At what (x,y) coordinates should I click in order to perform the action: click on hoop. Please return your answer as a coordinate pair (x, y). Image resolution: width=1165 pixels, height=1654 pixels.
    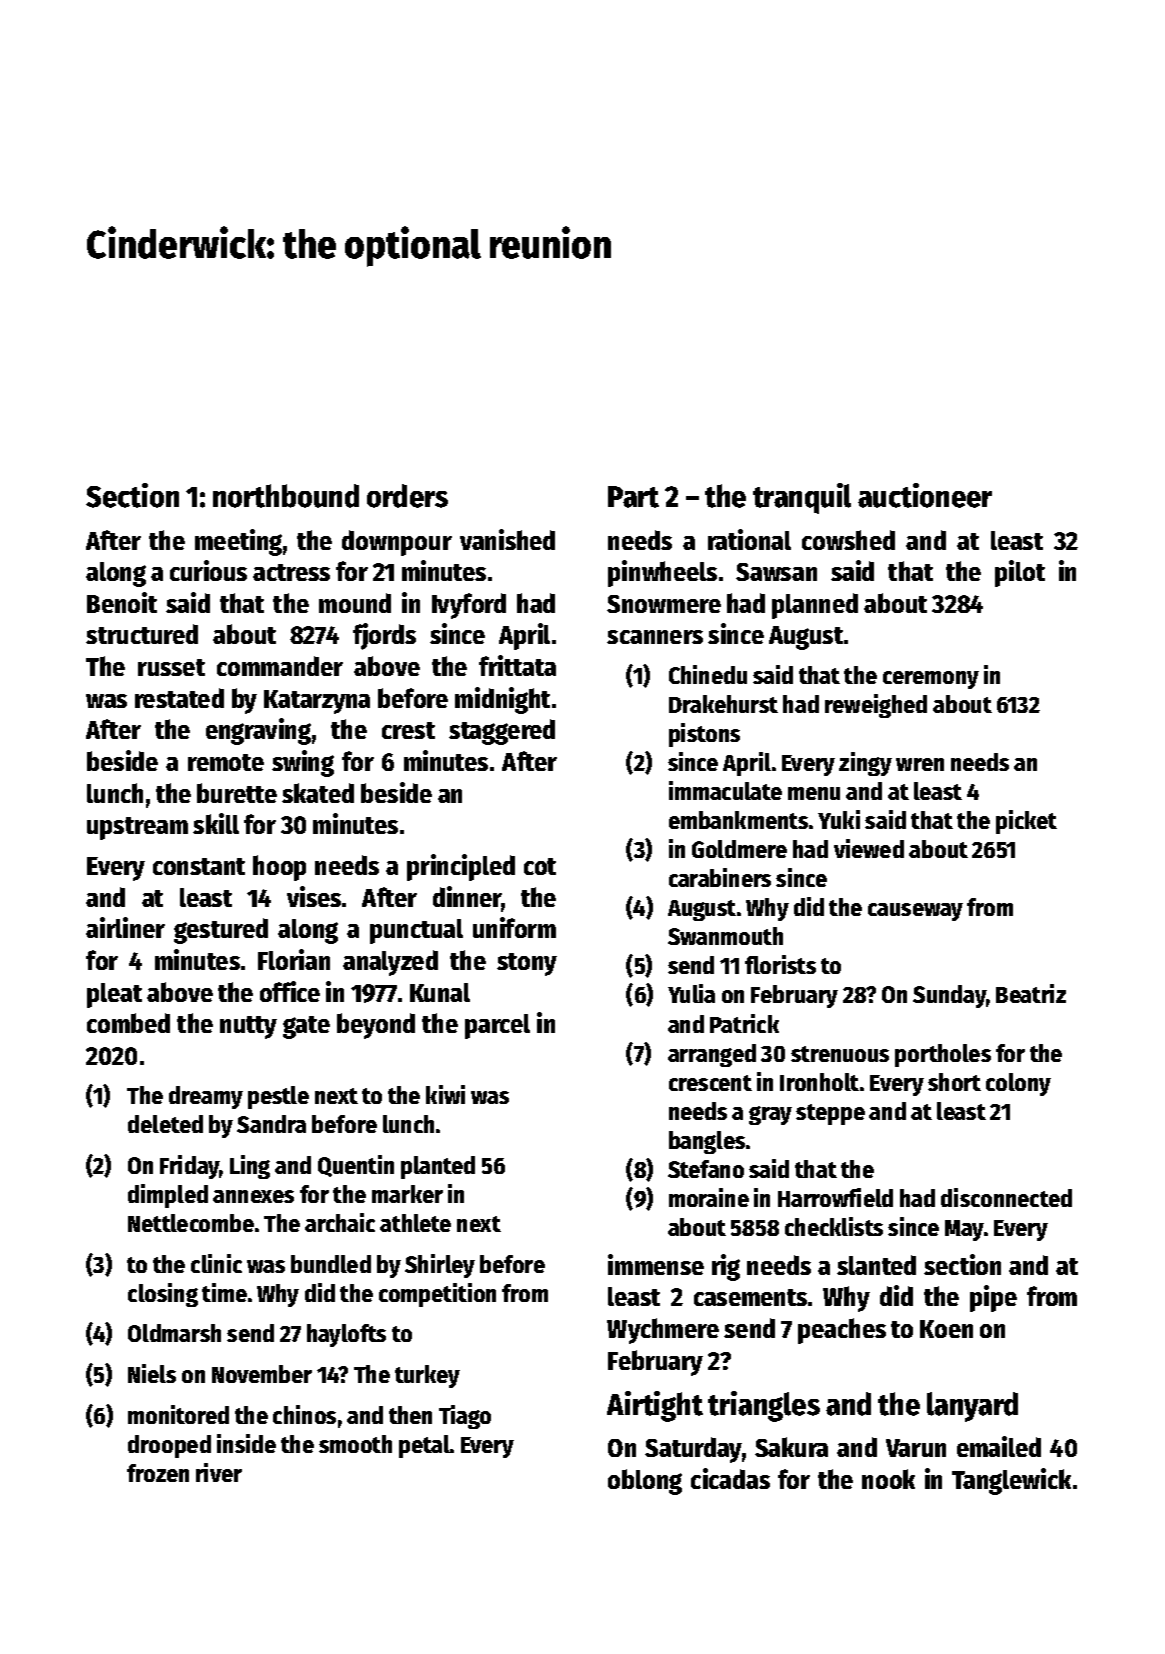
    Looking at the image, I should click on (279, 868).
